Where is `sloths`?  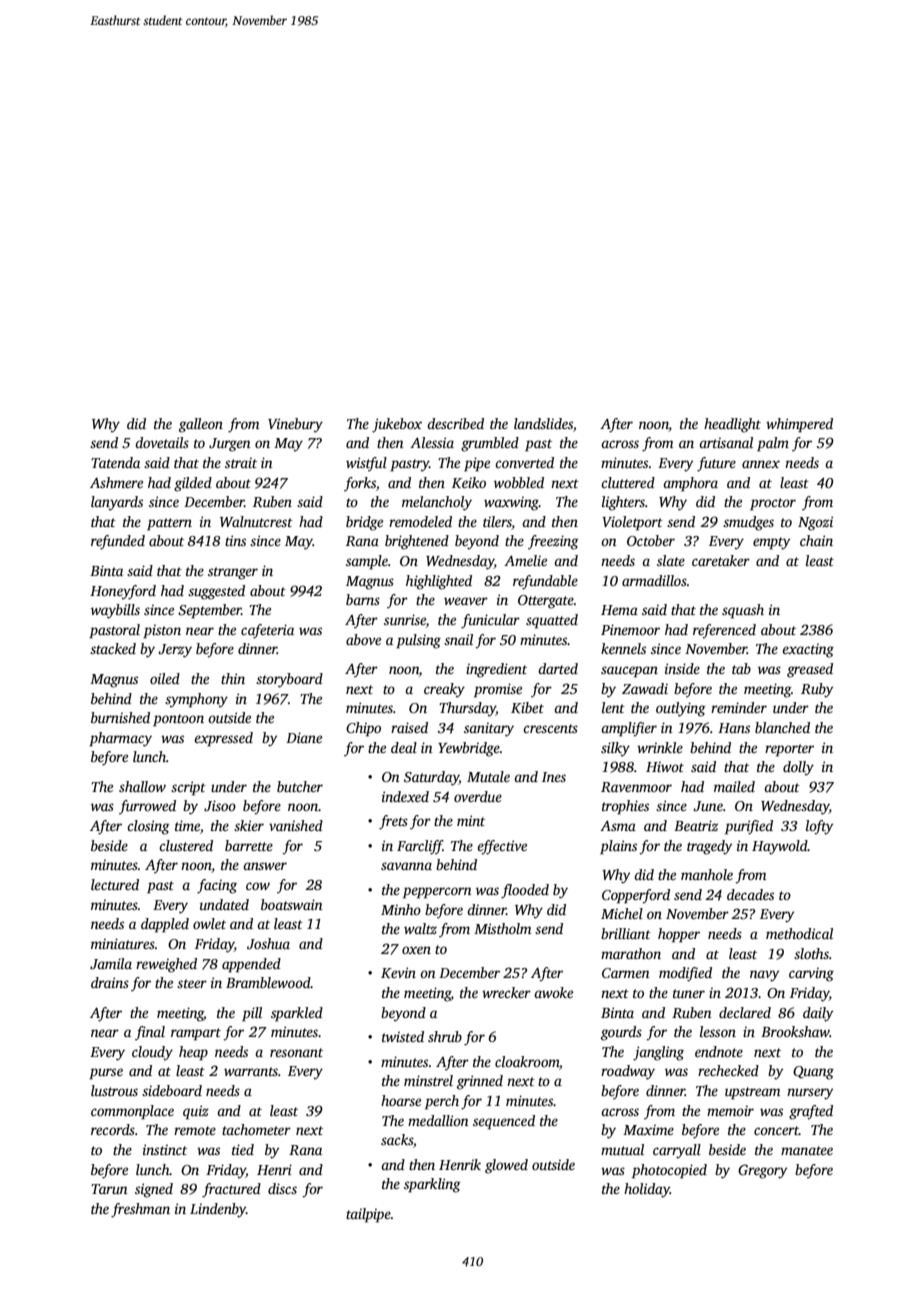
sloths is located at coordinates (811, 953).
